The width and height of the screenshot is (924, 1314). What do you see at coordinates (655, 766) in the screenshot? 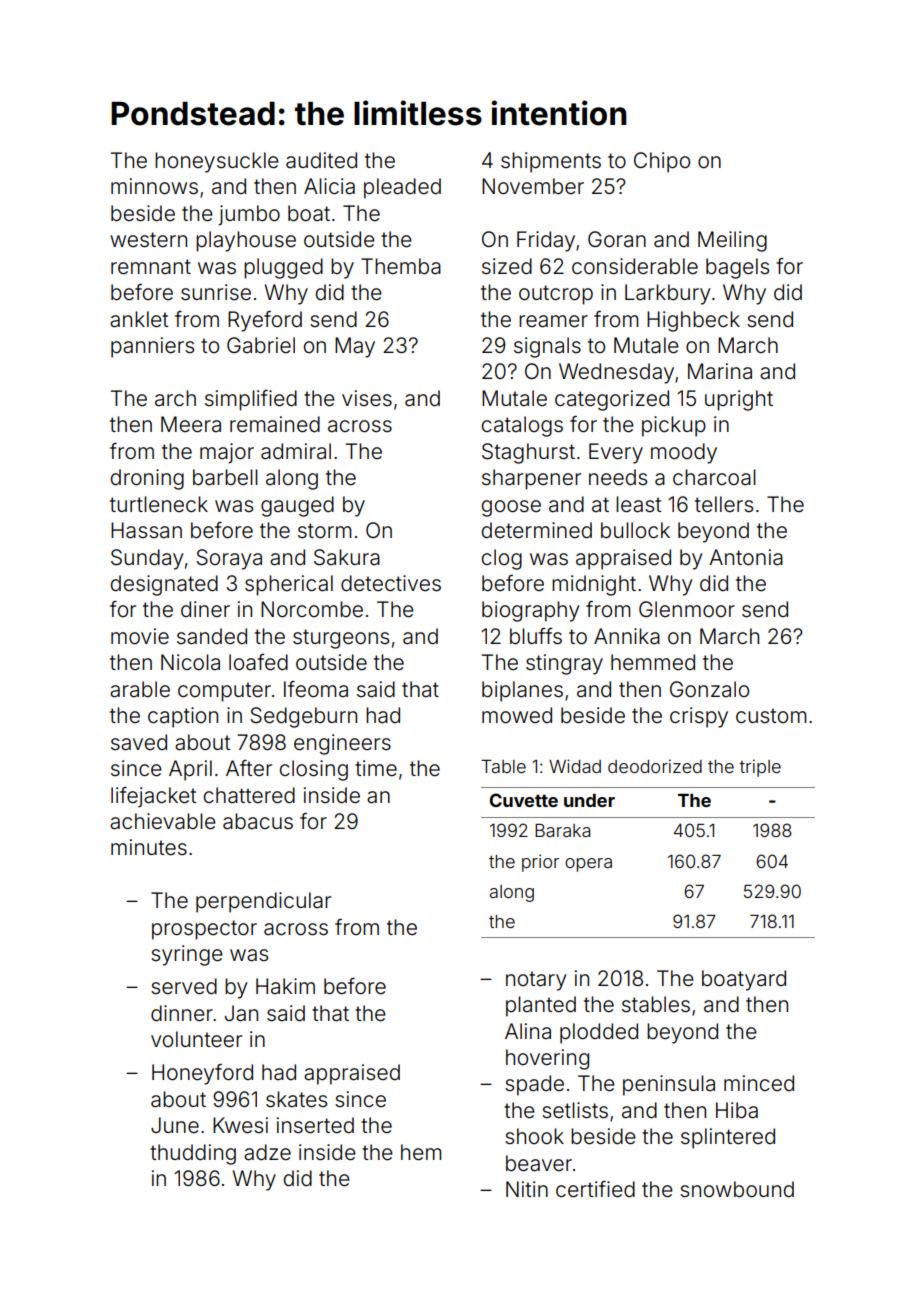
I see `deodorized` at bounding box center [655, 766].
